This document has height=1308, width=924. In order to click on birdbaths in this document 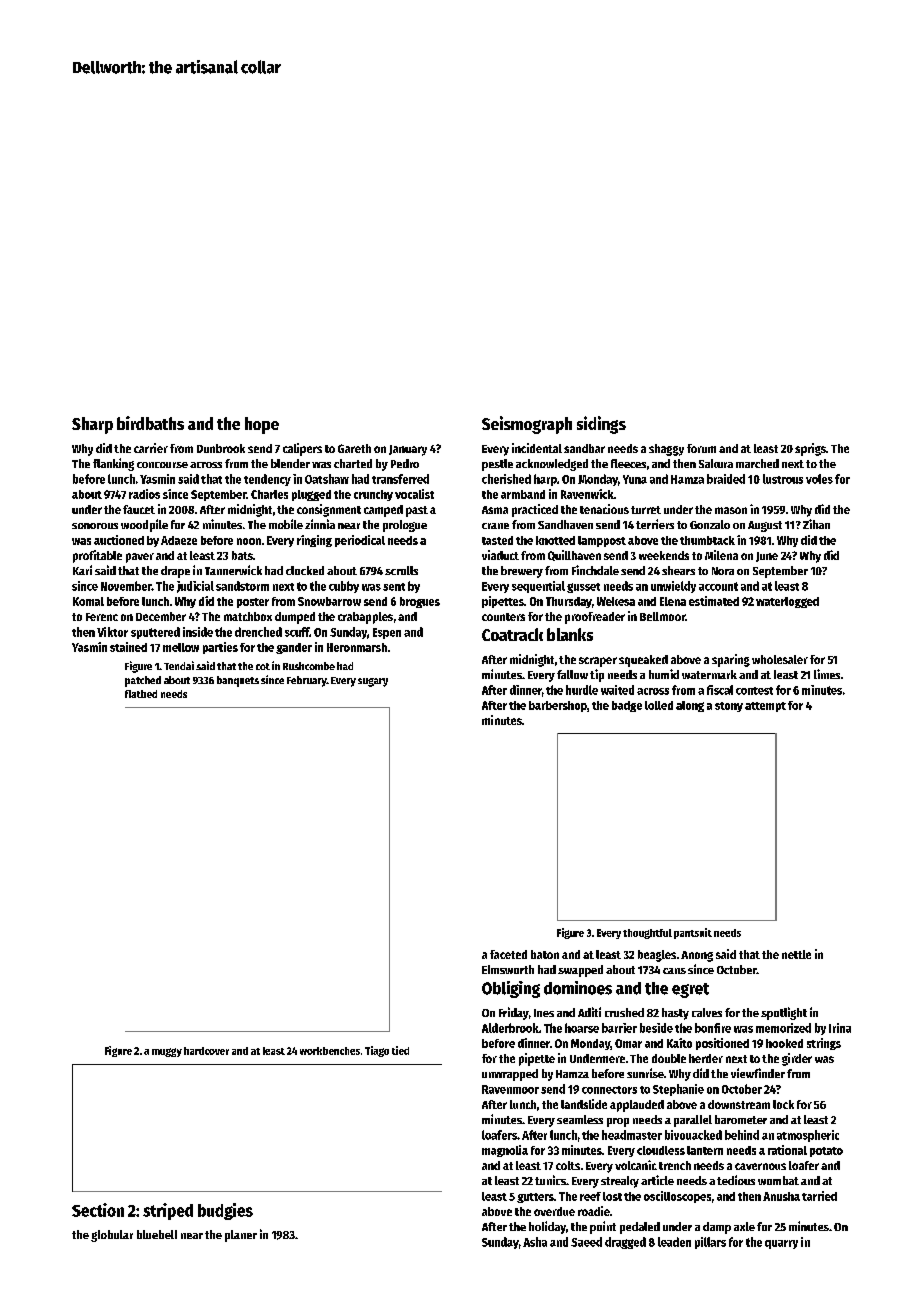, I will do `click(150, 423)`.
